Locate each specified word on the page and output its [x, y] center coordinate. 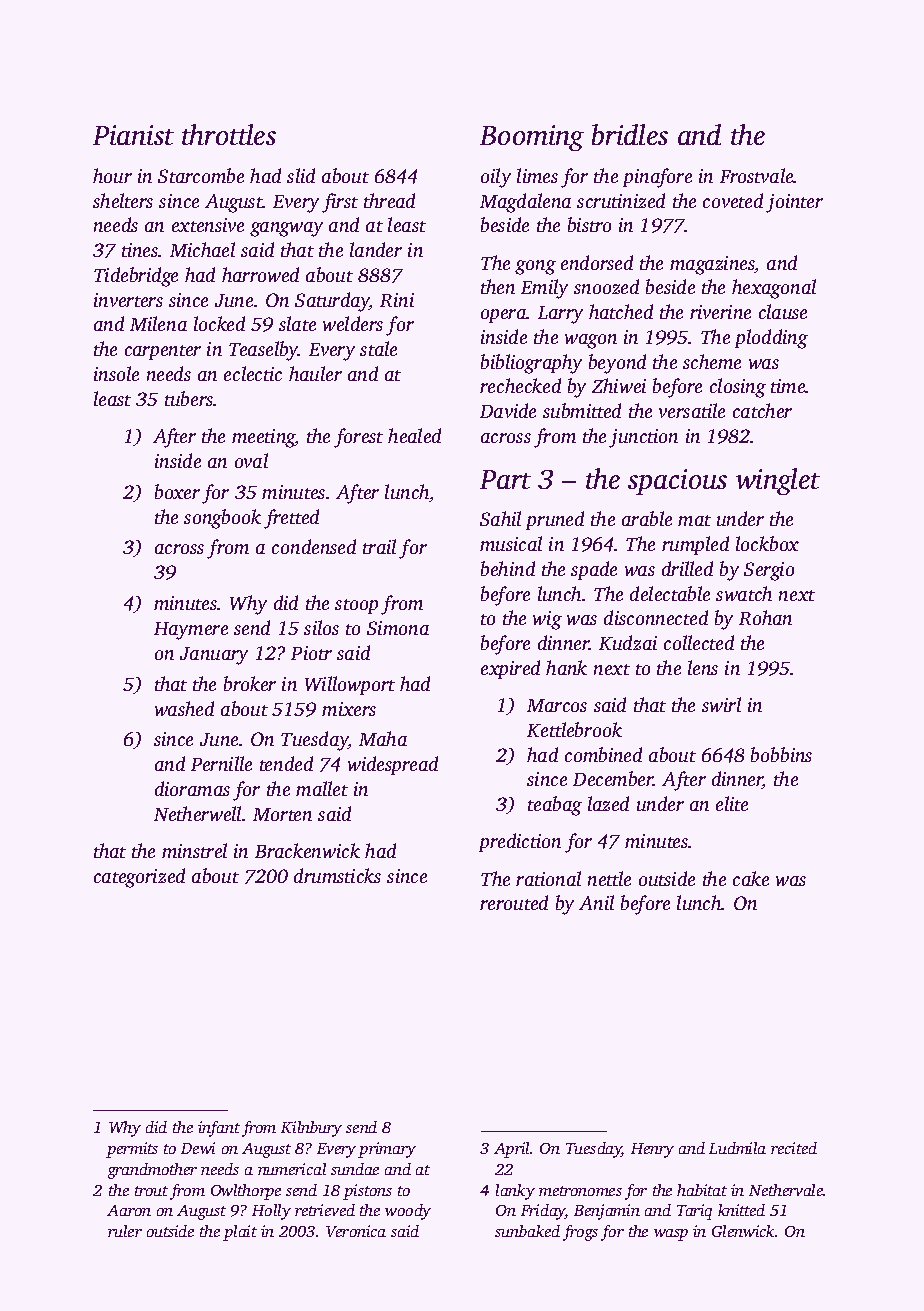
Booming [532, 138]
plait [240, 1233]
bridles [630, 134]
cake [751, 878]
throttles [229, 134]
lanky [515, 1192]
